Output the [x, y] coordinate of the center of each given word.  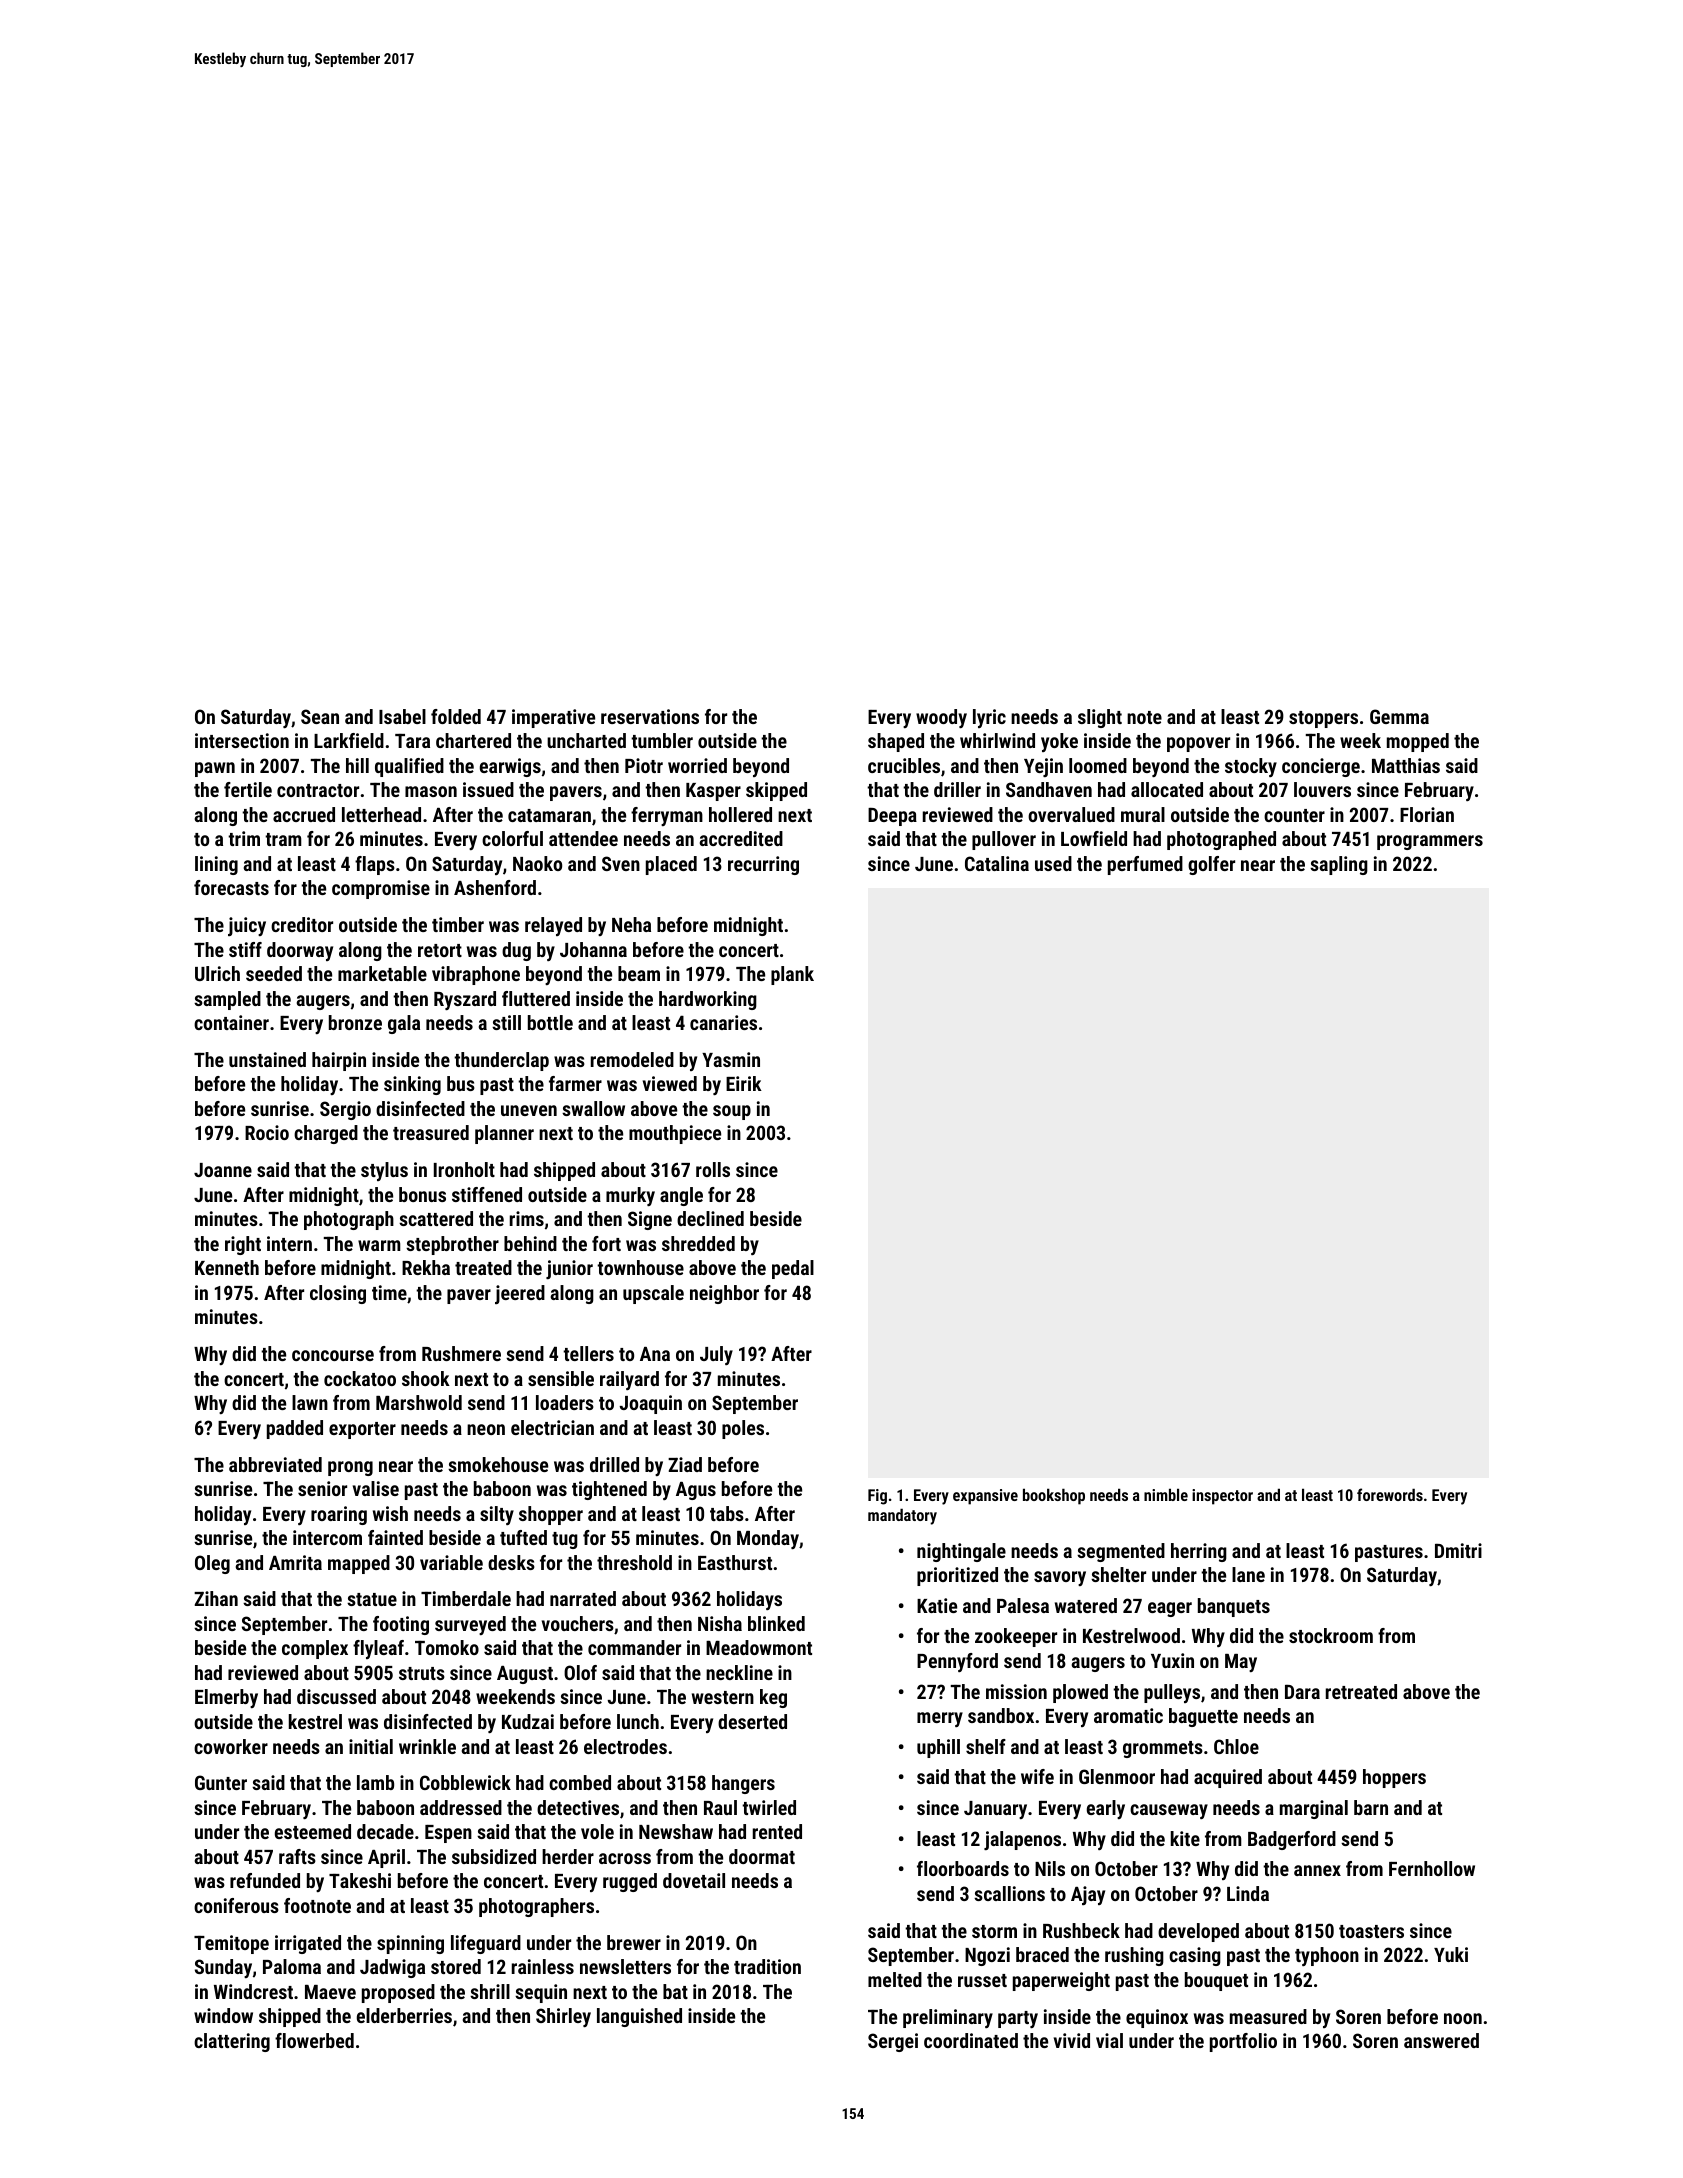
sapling [1339, 865]
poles [743, 1429]
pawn [215, 769]
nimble [1166, 1494]
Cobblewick [465, 1782]
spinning [410, 1944]
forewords [1390, 1494]
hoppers [1394, 1778]
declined [710, 1218]
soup [732, 1112]
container [231, 1022]
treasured [431, 1132]
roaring [339, 1515]
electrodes [625, 1746]
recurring [763, 865]
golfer [1211, 865]
